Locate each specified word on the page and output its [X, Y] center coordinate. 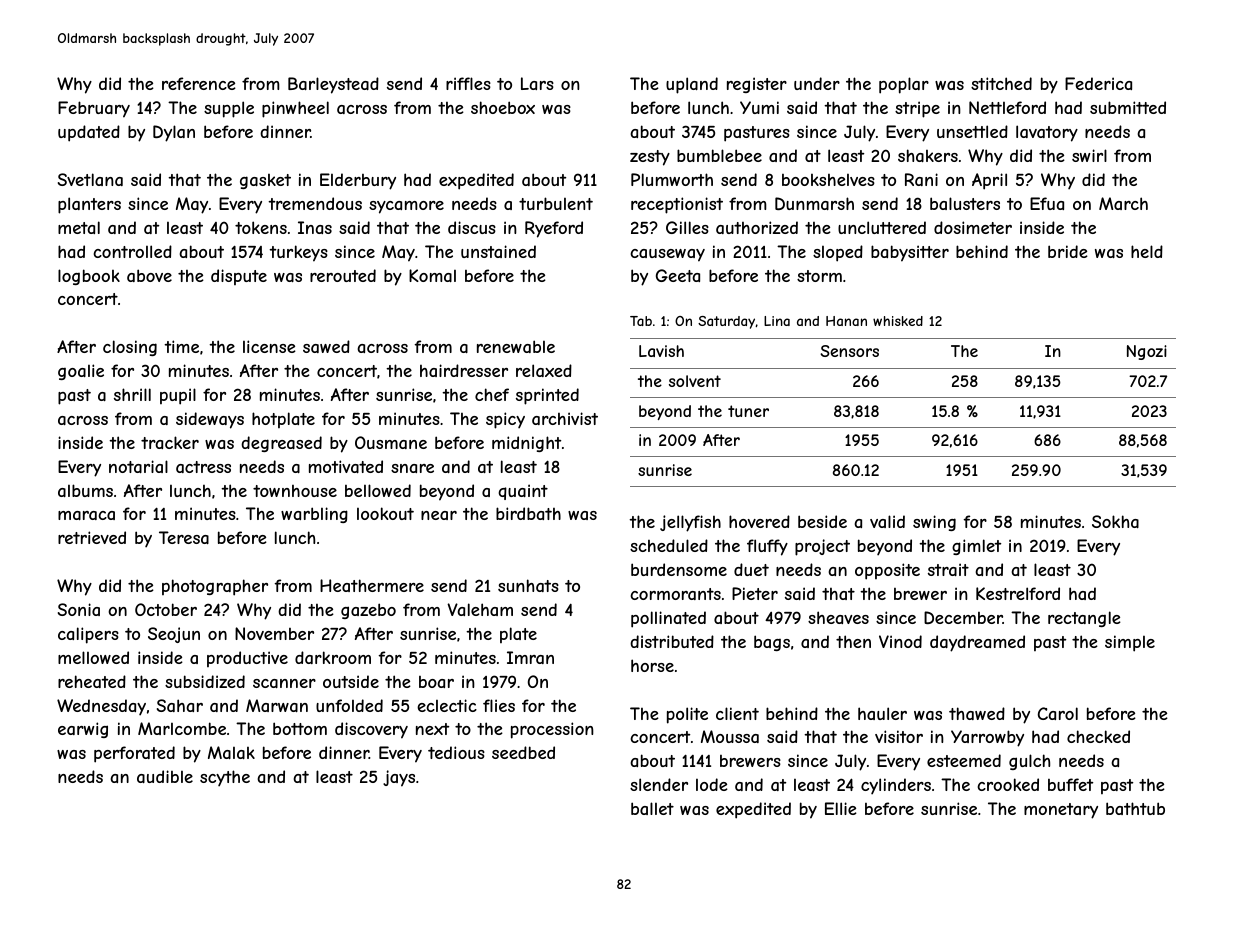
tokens [261, 227]
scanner [284, 683]
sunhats [528, 585]
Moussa [730, 736]
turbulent [556, 203]
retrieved [92, 537]
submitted [1128, 107]
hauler [882, 713]
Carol [1058, 713]
